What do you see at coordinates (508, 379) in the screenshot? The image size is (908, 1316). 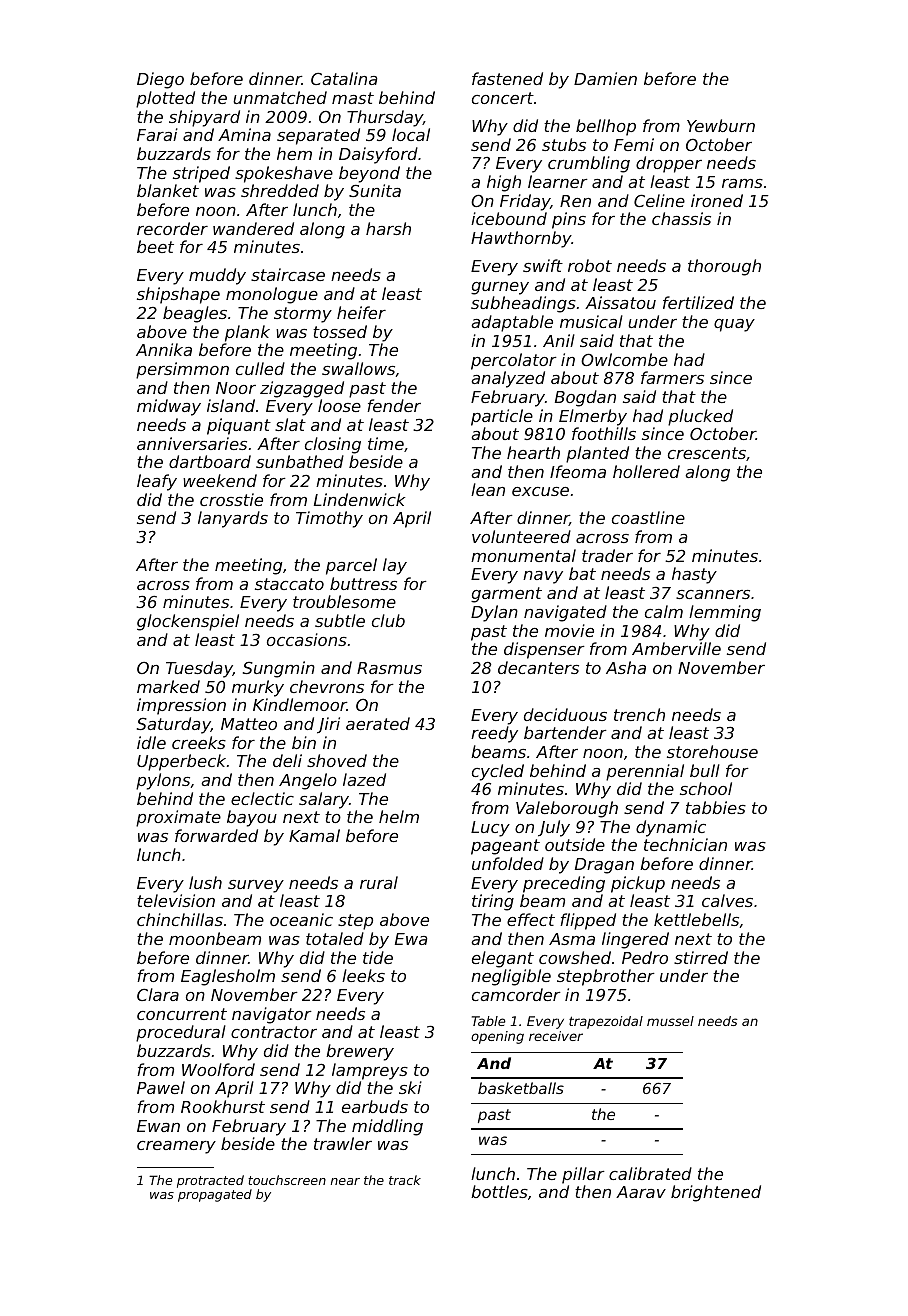 I see `analyzed` at bounding box center [508, 379].
